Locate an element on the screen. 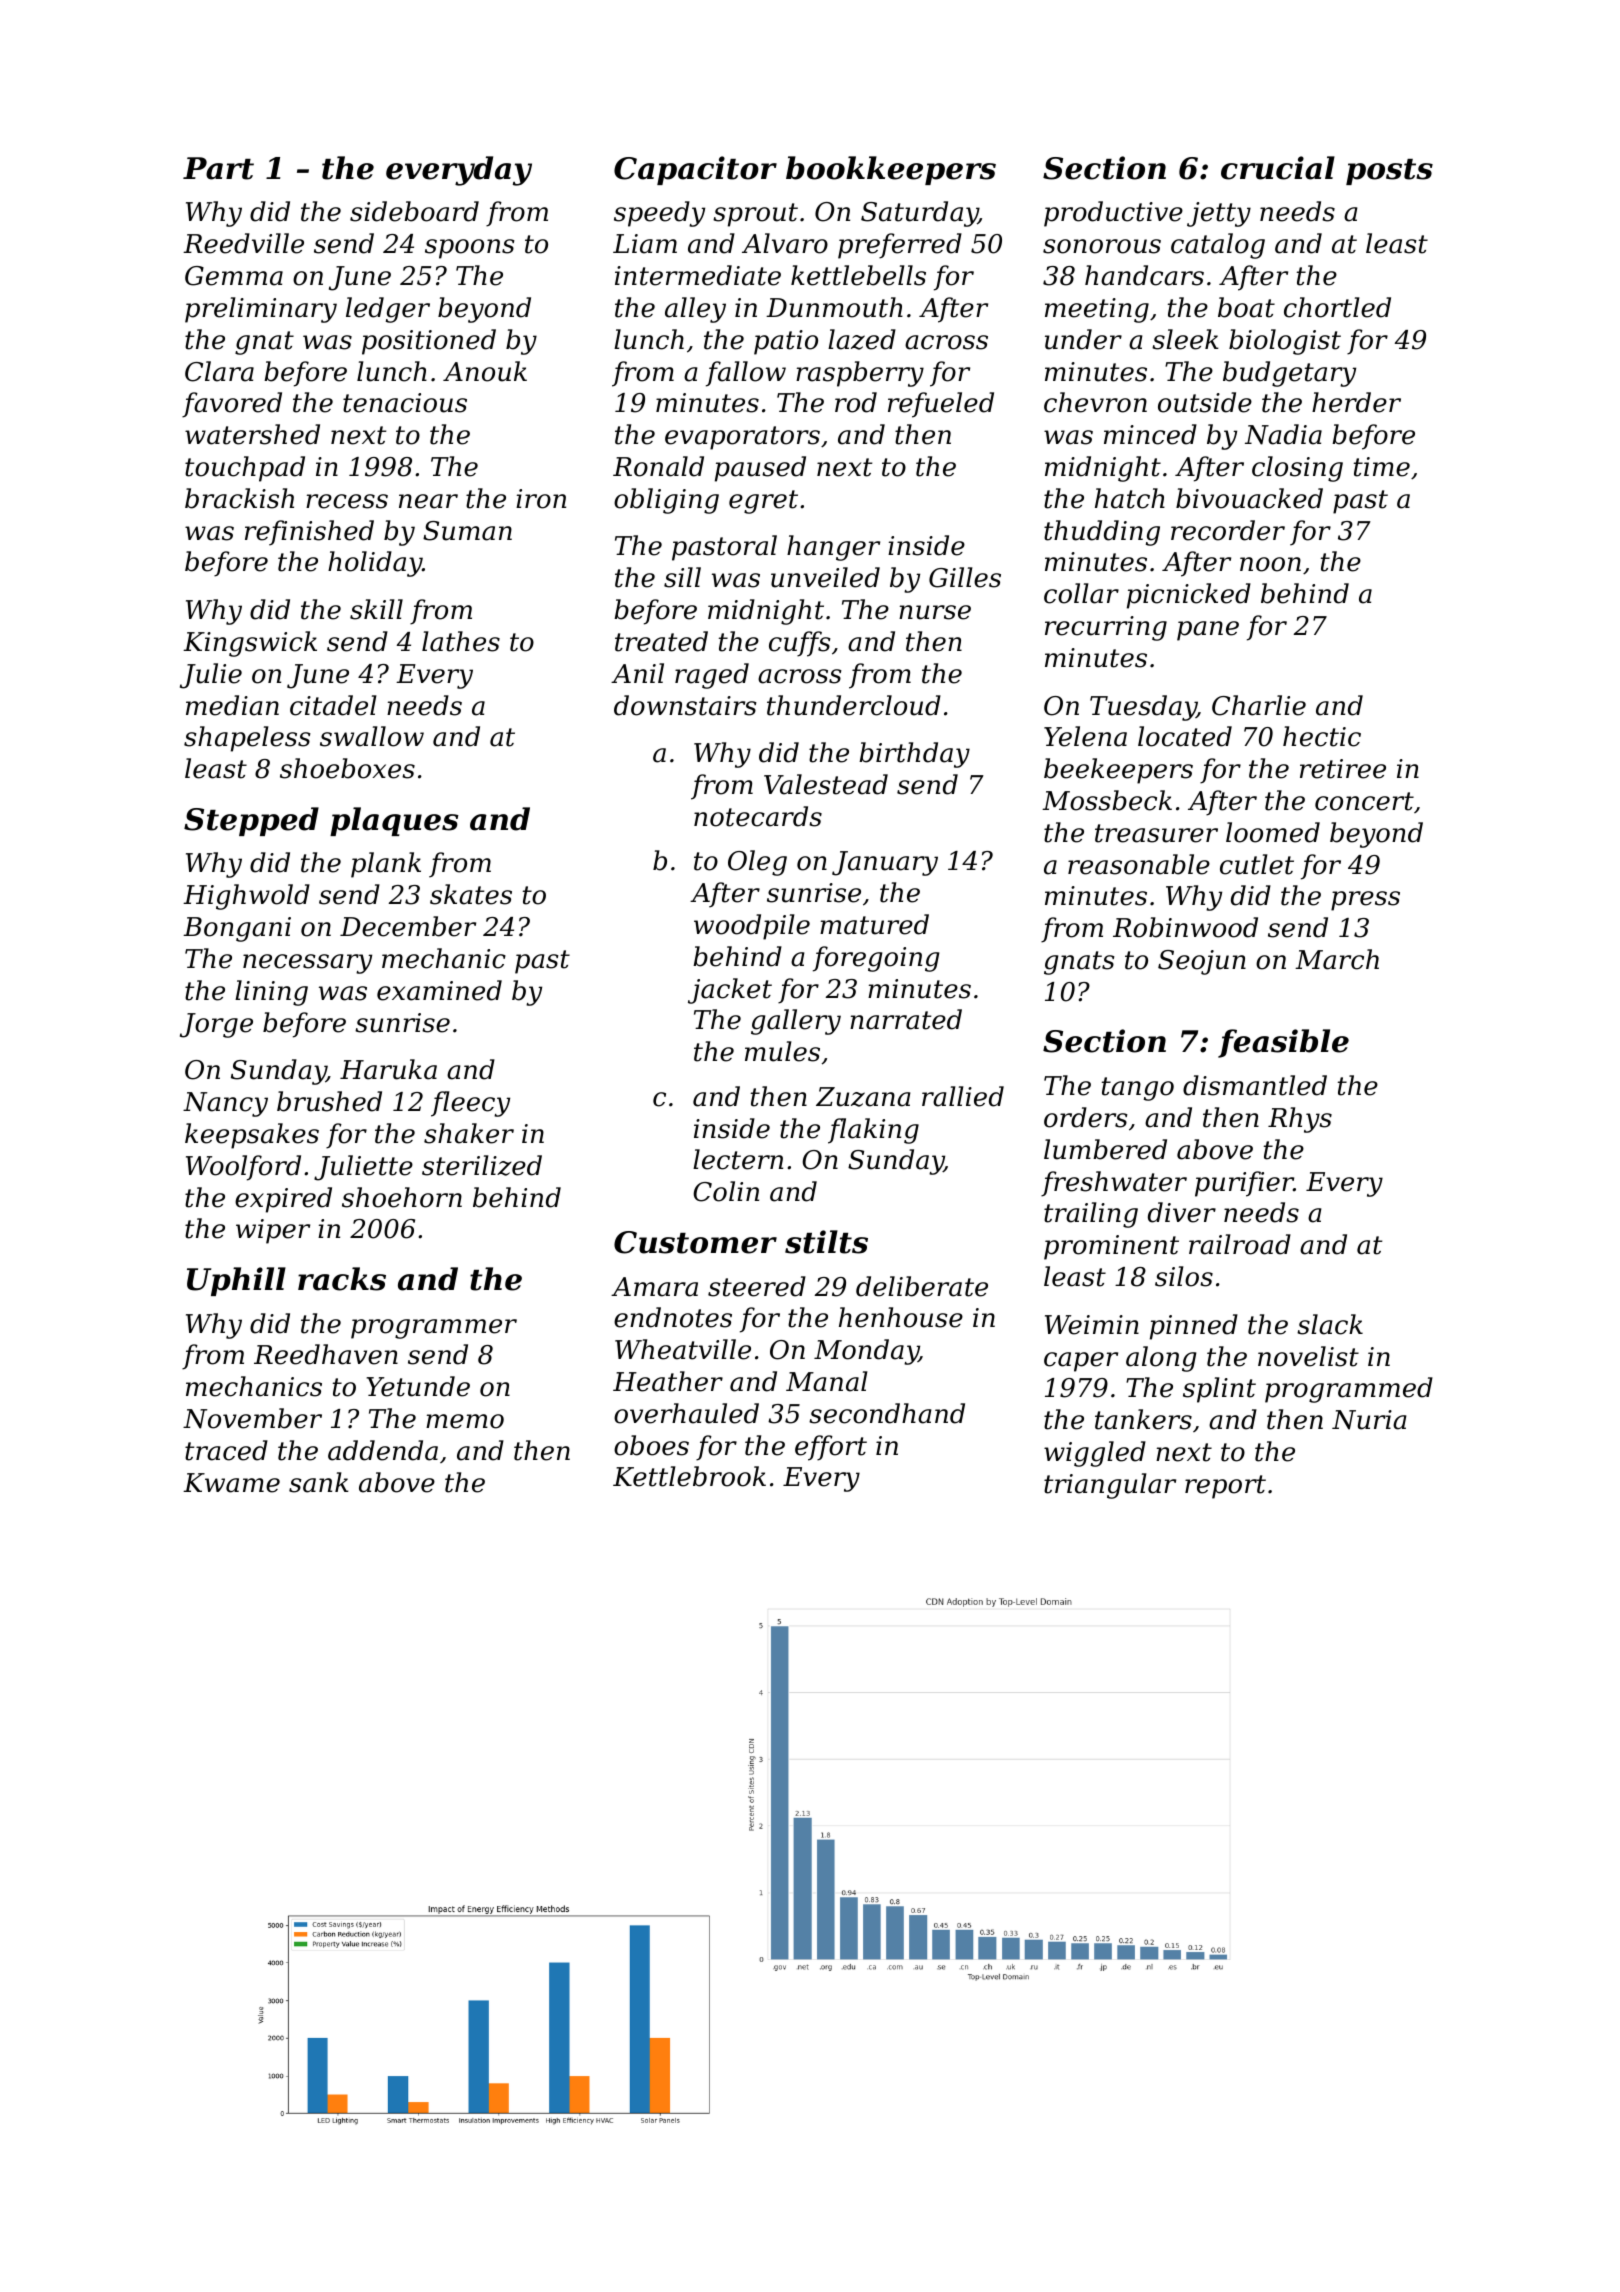 This screenshot has height=2292, width=1620. Kettlebrook is located at coordinates (689, 1476).
